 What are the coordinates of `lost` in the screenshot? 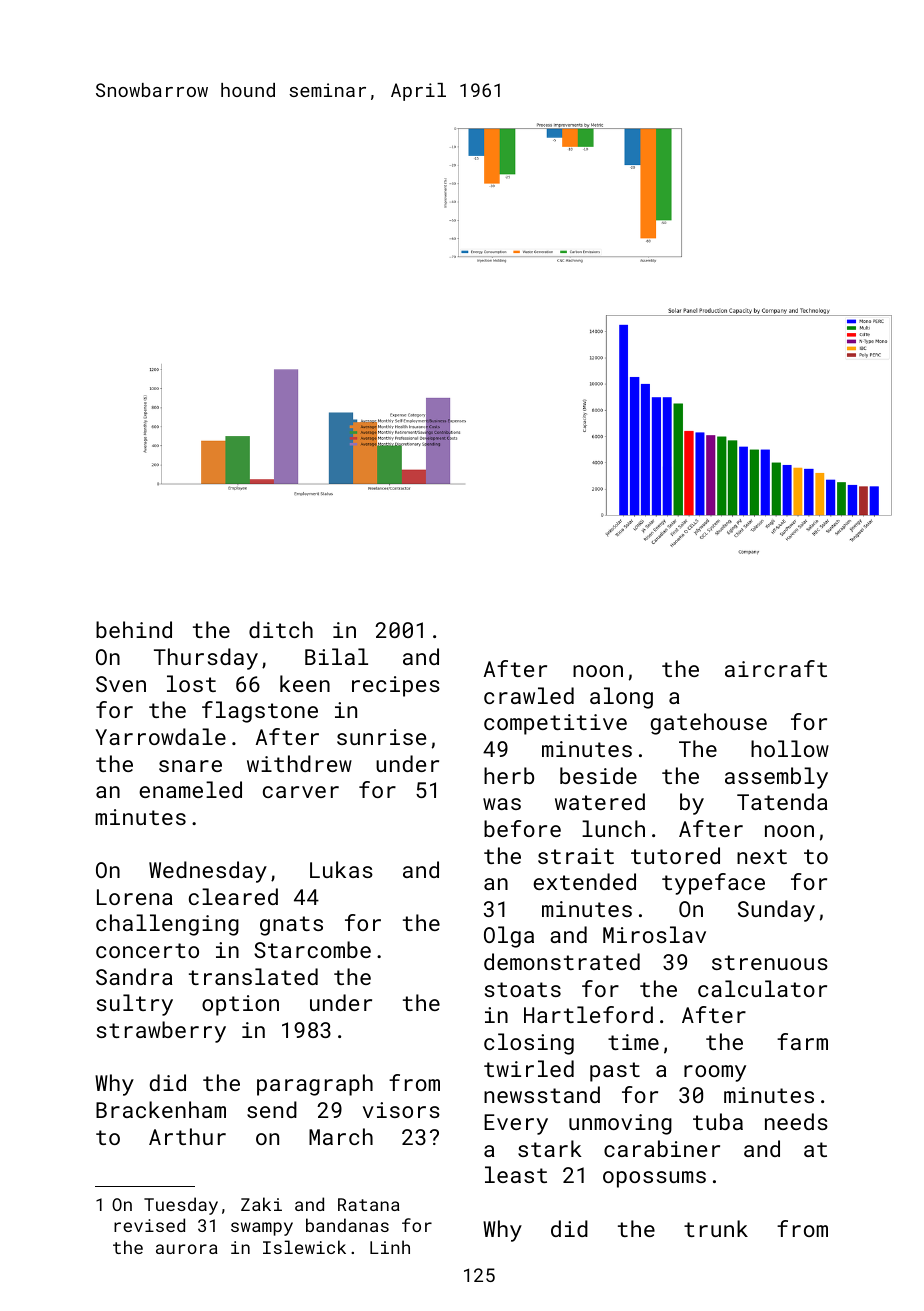 It's located at (191, 683).
